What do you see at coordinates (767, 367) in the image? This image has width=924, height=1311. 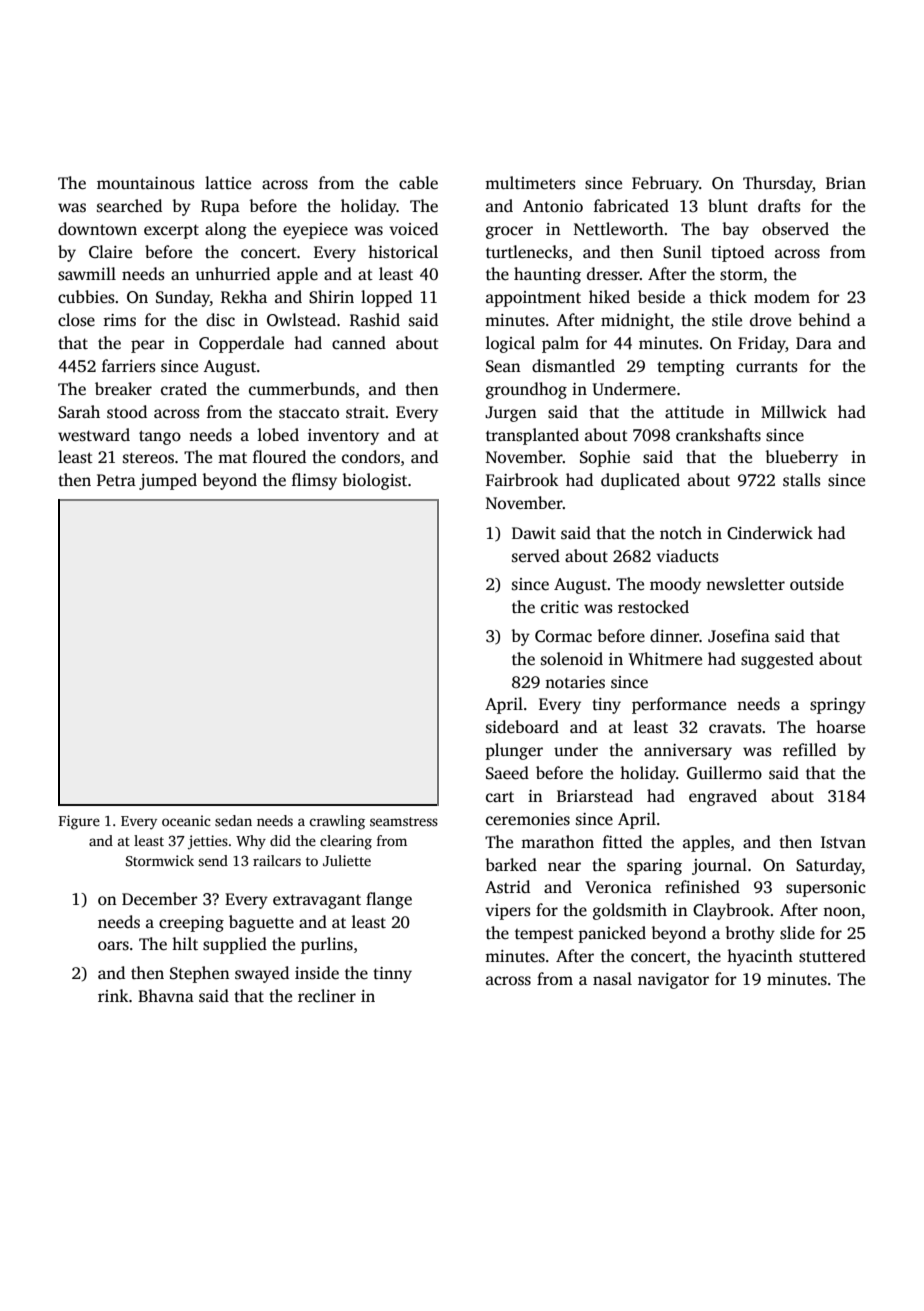 I see `currants` at bounding box center [767, 367].
